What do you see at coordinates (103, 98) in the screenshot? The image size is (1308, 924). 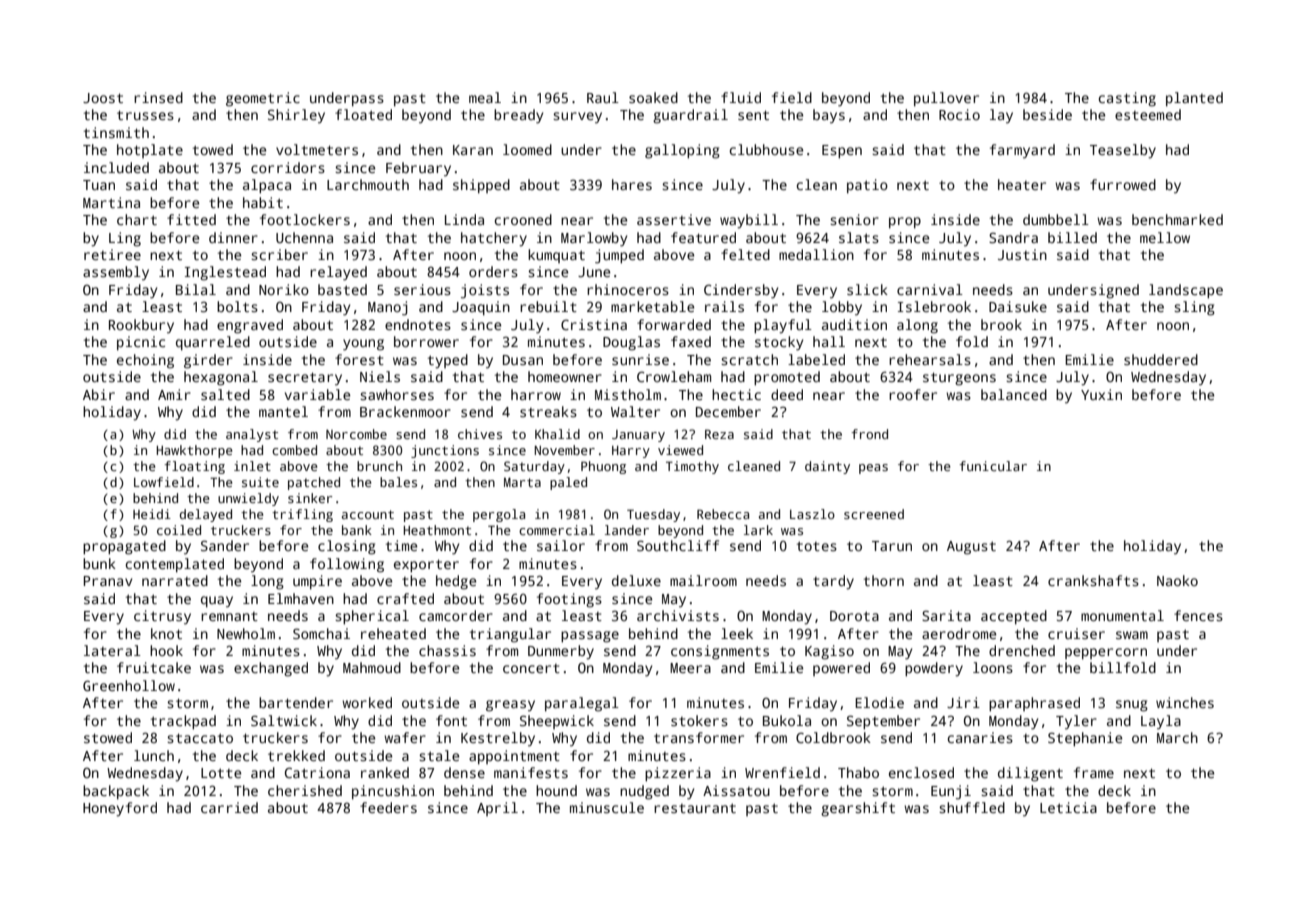 I see `Joost` at bounding box center [103, 98].
